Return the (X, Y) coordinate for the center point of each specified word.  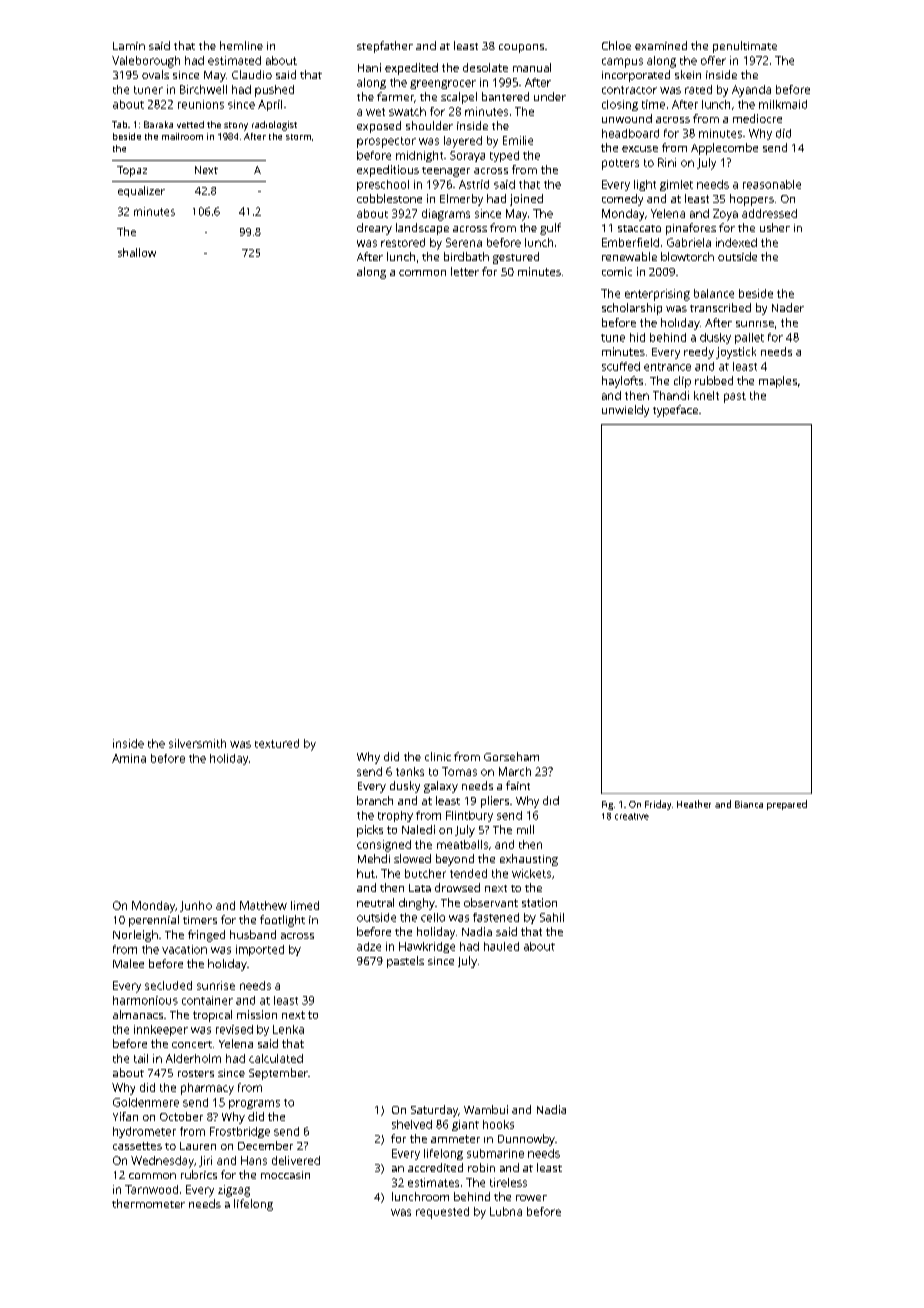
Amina (129, 758)
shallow (137, 252)
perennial (154, 921)
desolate (485, 67)
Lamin (129, 46)
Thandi (671, 395)
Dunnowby (526, 1140)
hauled (501, 946)
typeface (675, 411)
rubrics (199, 1174)
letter (465, 271)
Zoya (725, 215)
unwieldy (625, 411)
